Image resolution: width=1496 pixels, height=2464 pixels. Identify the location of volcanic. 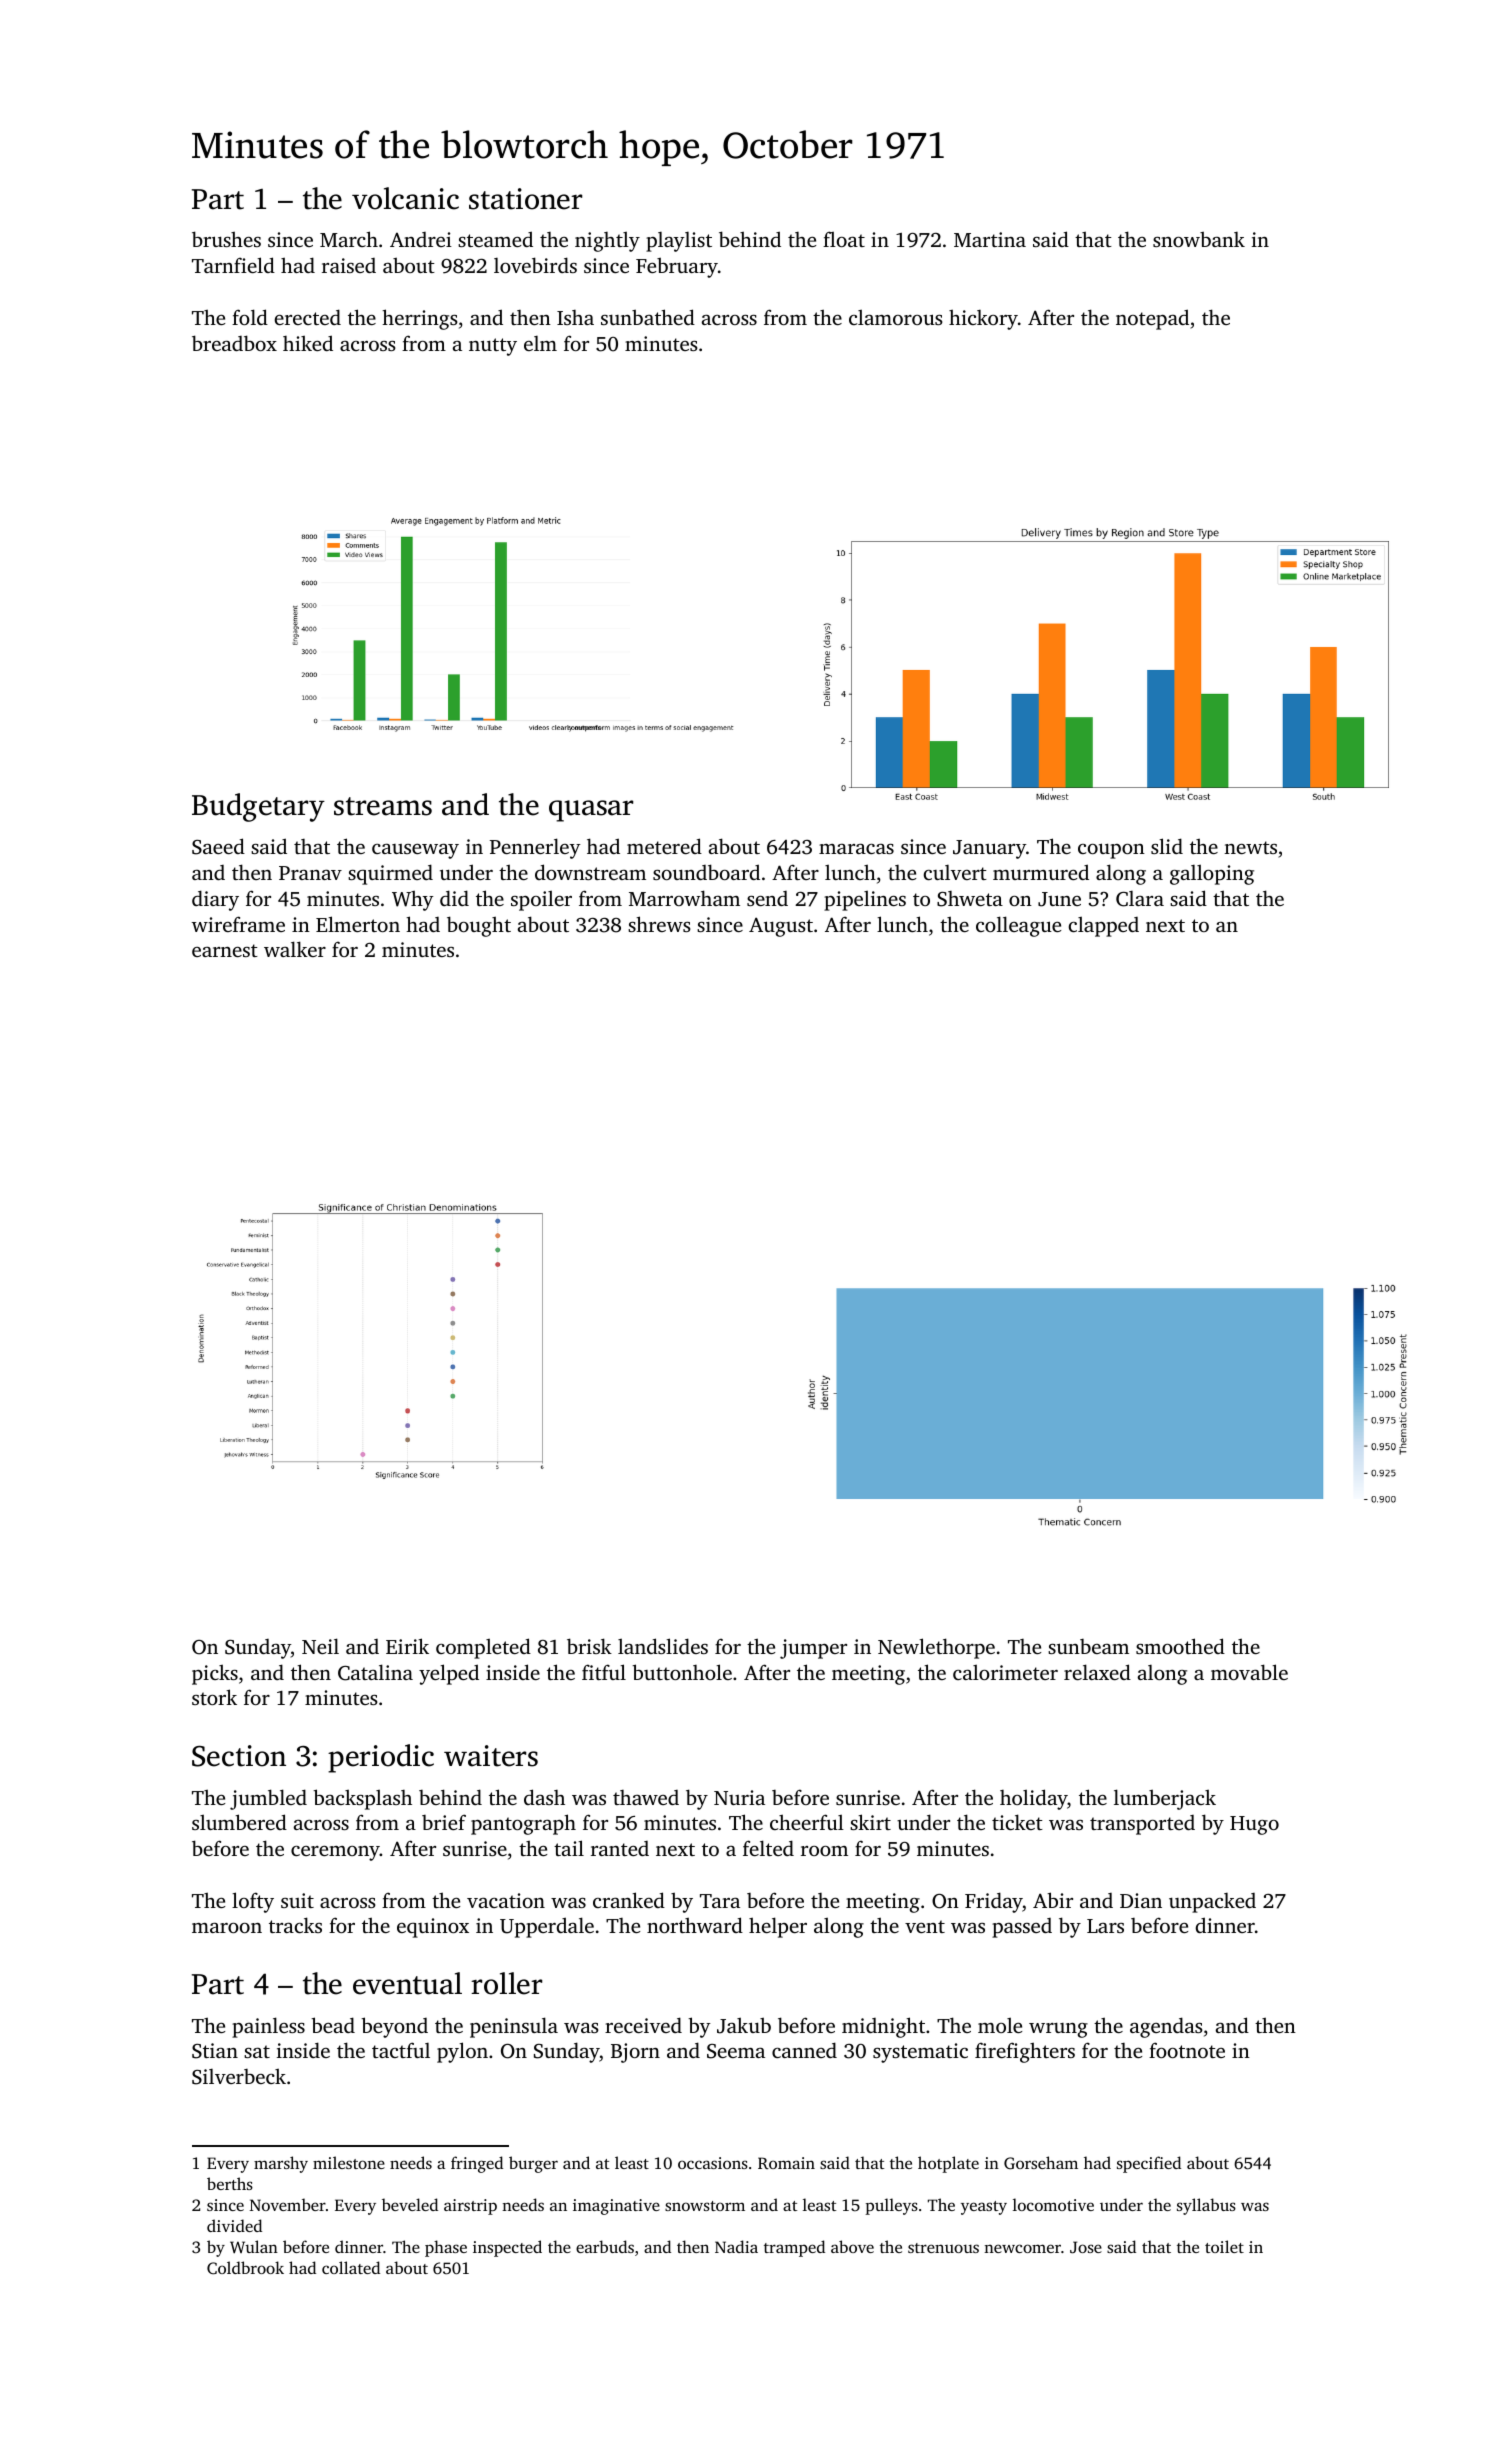
(405, 198).
